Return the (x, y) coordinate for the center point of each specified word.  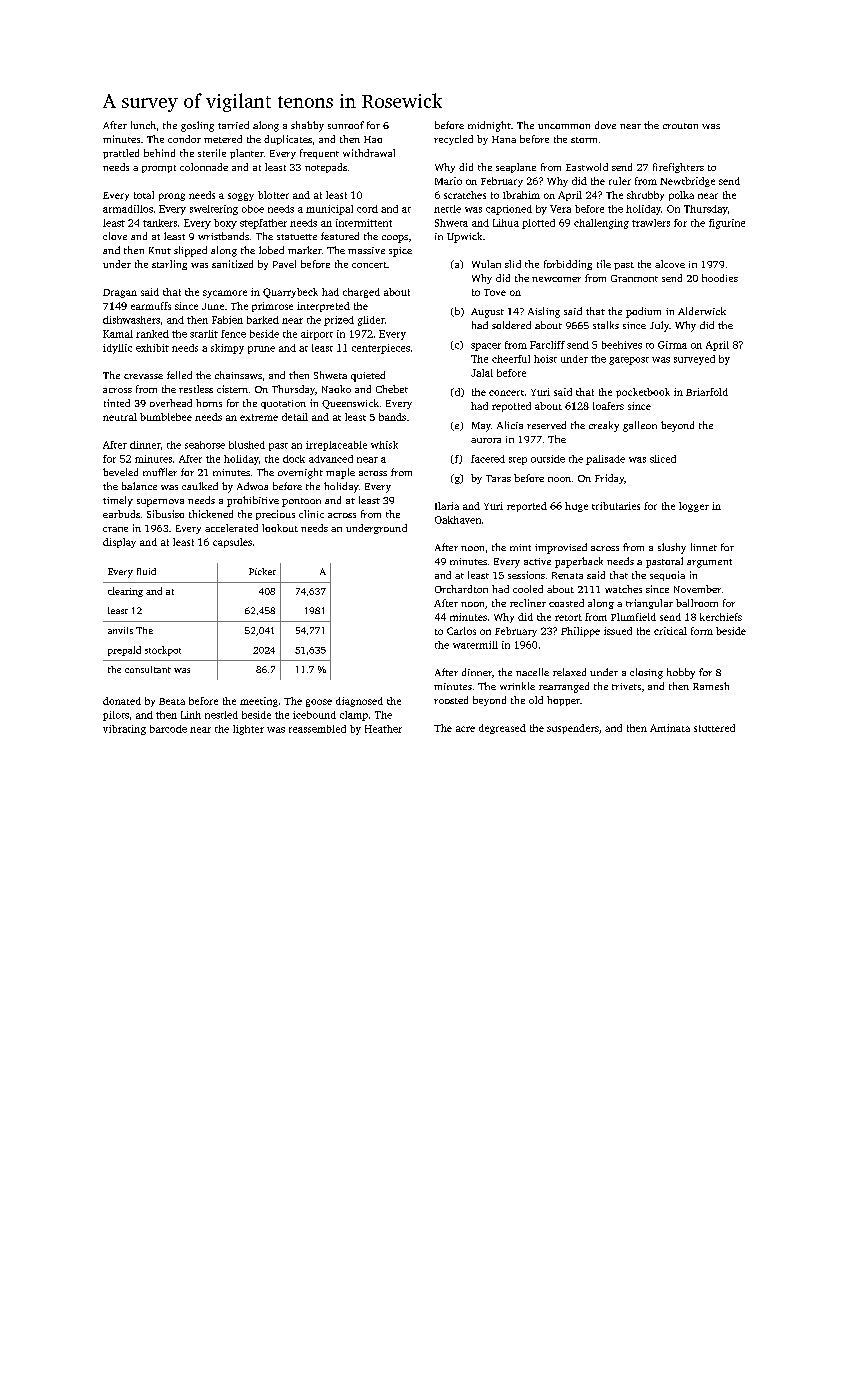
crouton (680, 126)
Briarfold (707, 392)
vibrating (124, 730)
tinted (117, 403)
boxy (225, 224)
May (481, 427)
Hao (373, 139)
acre (465, 729)
